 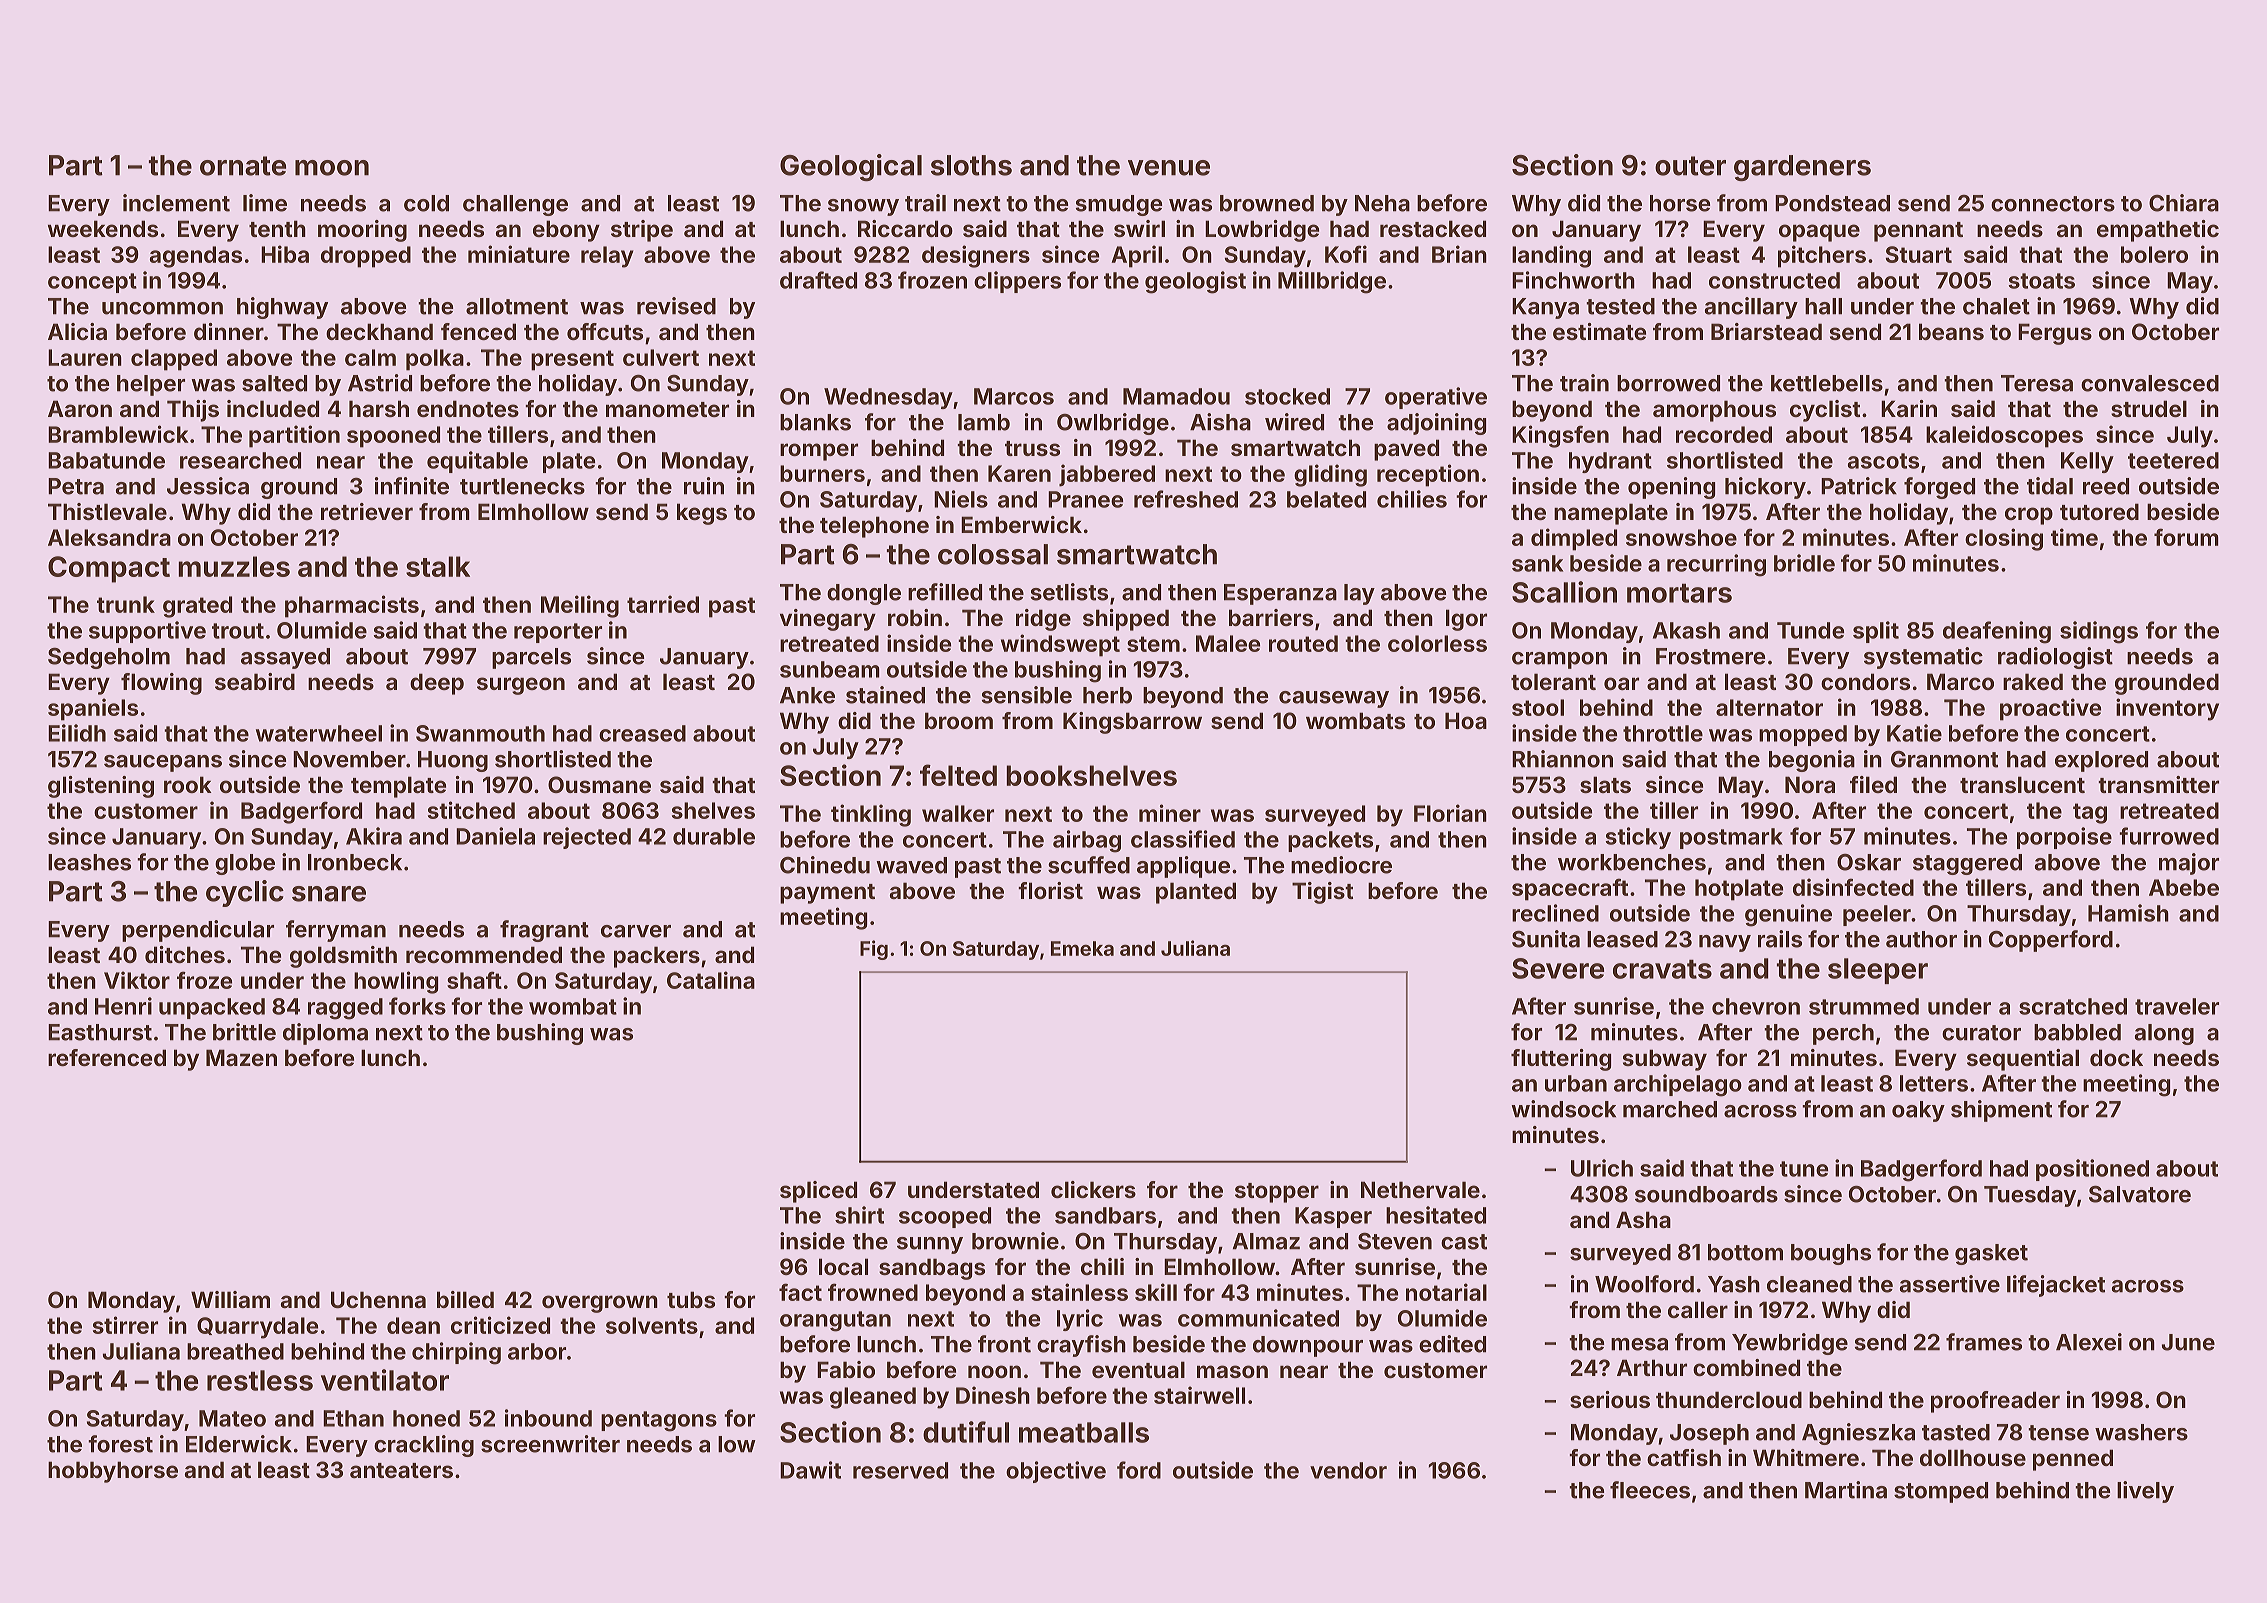 I want to click on Igor, so click(x=1466, y=620).
